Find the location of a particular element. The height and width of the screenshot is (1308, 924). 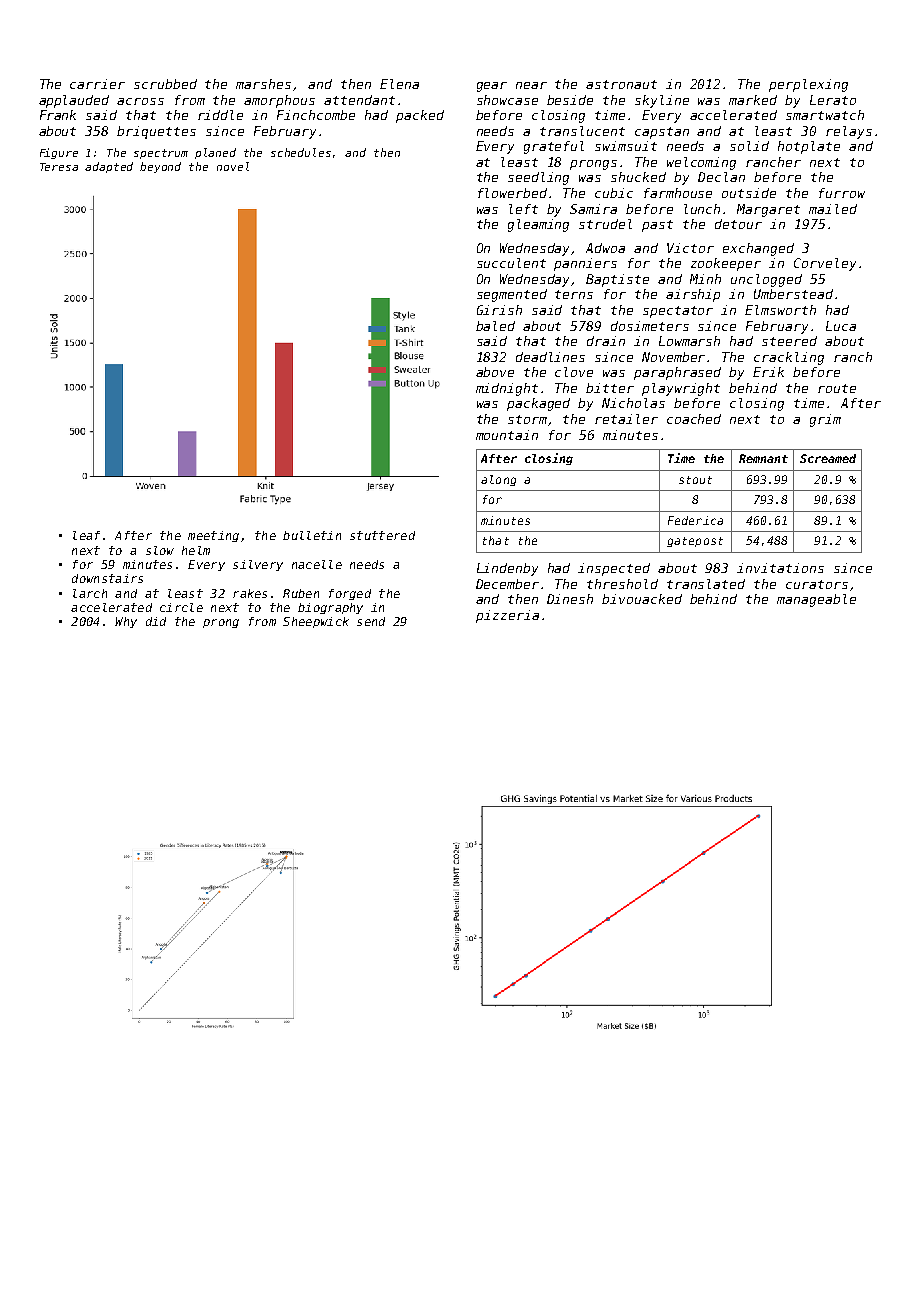

packed is located at coordinates (420, 116).
